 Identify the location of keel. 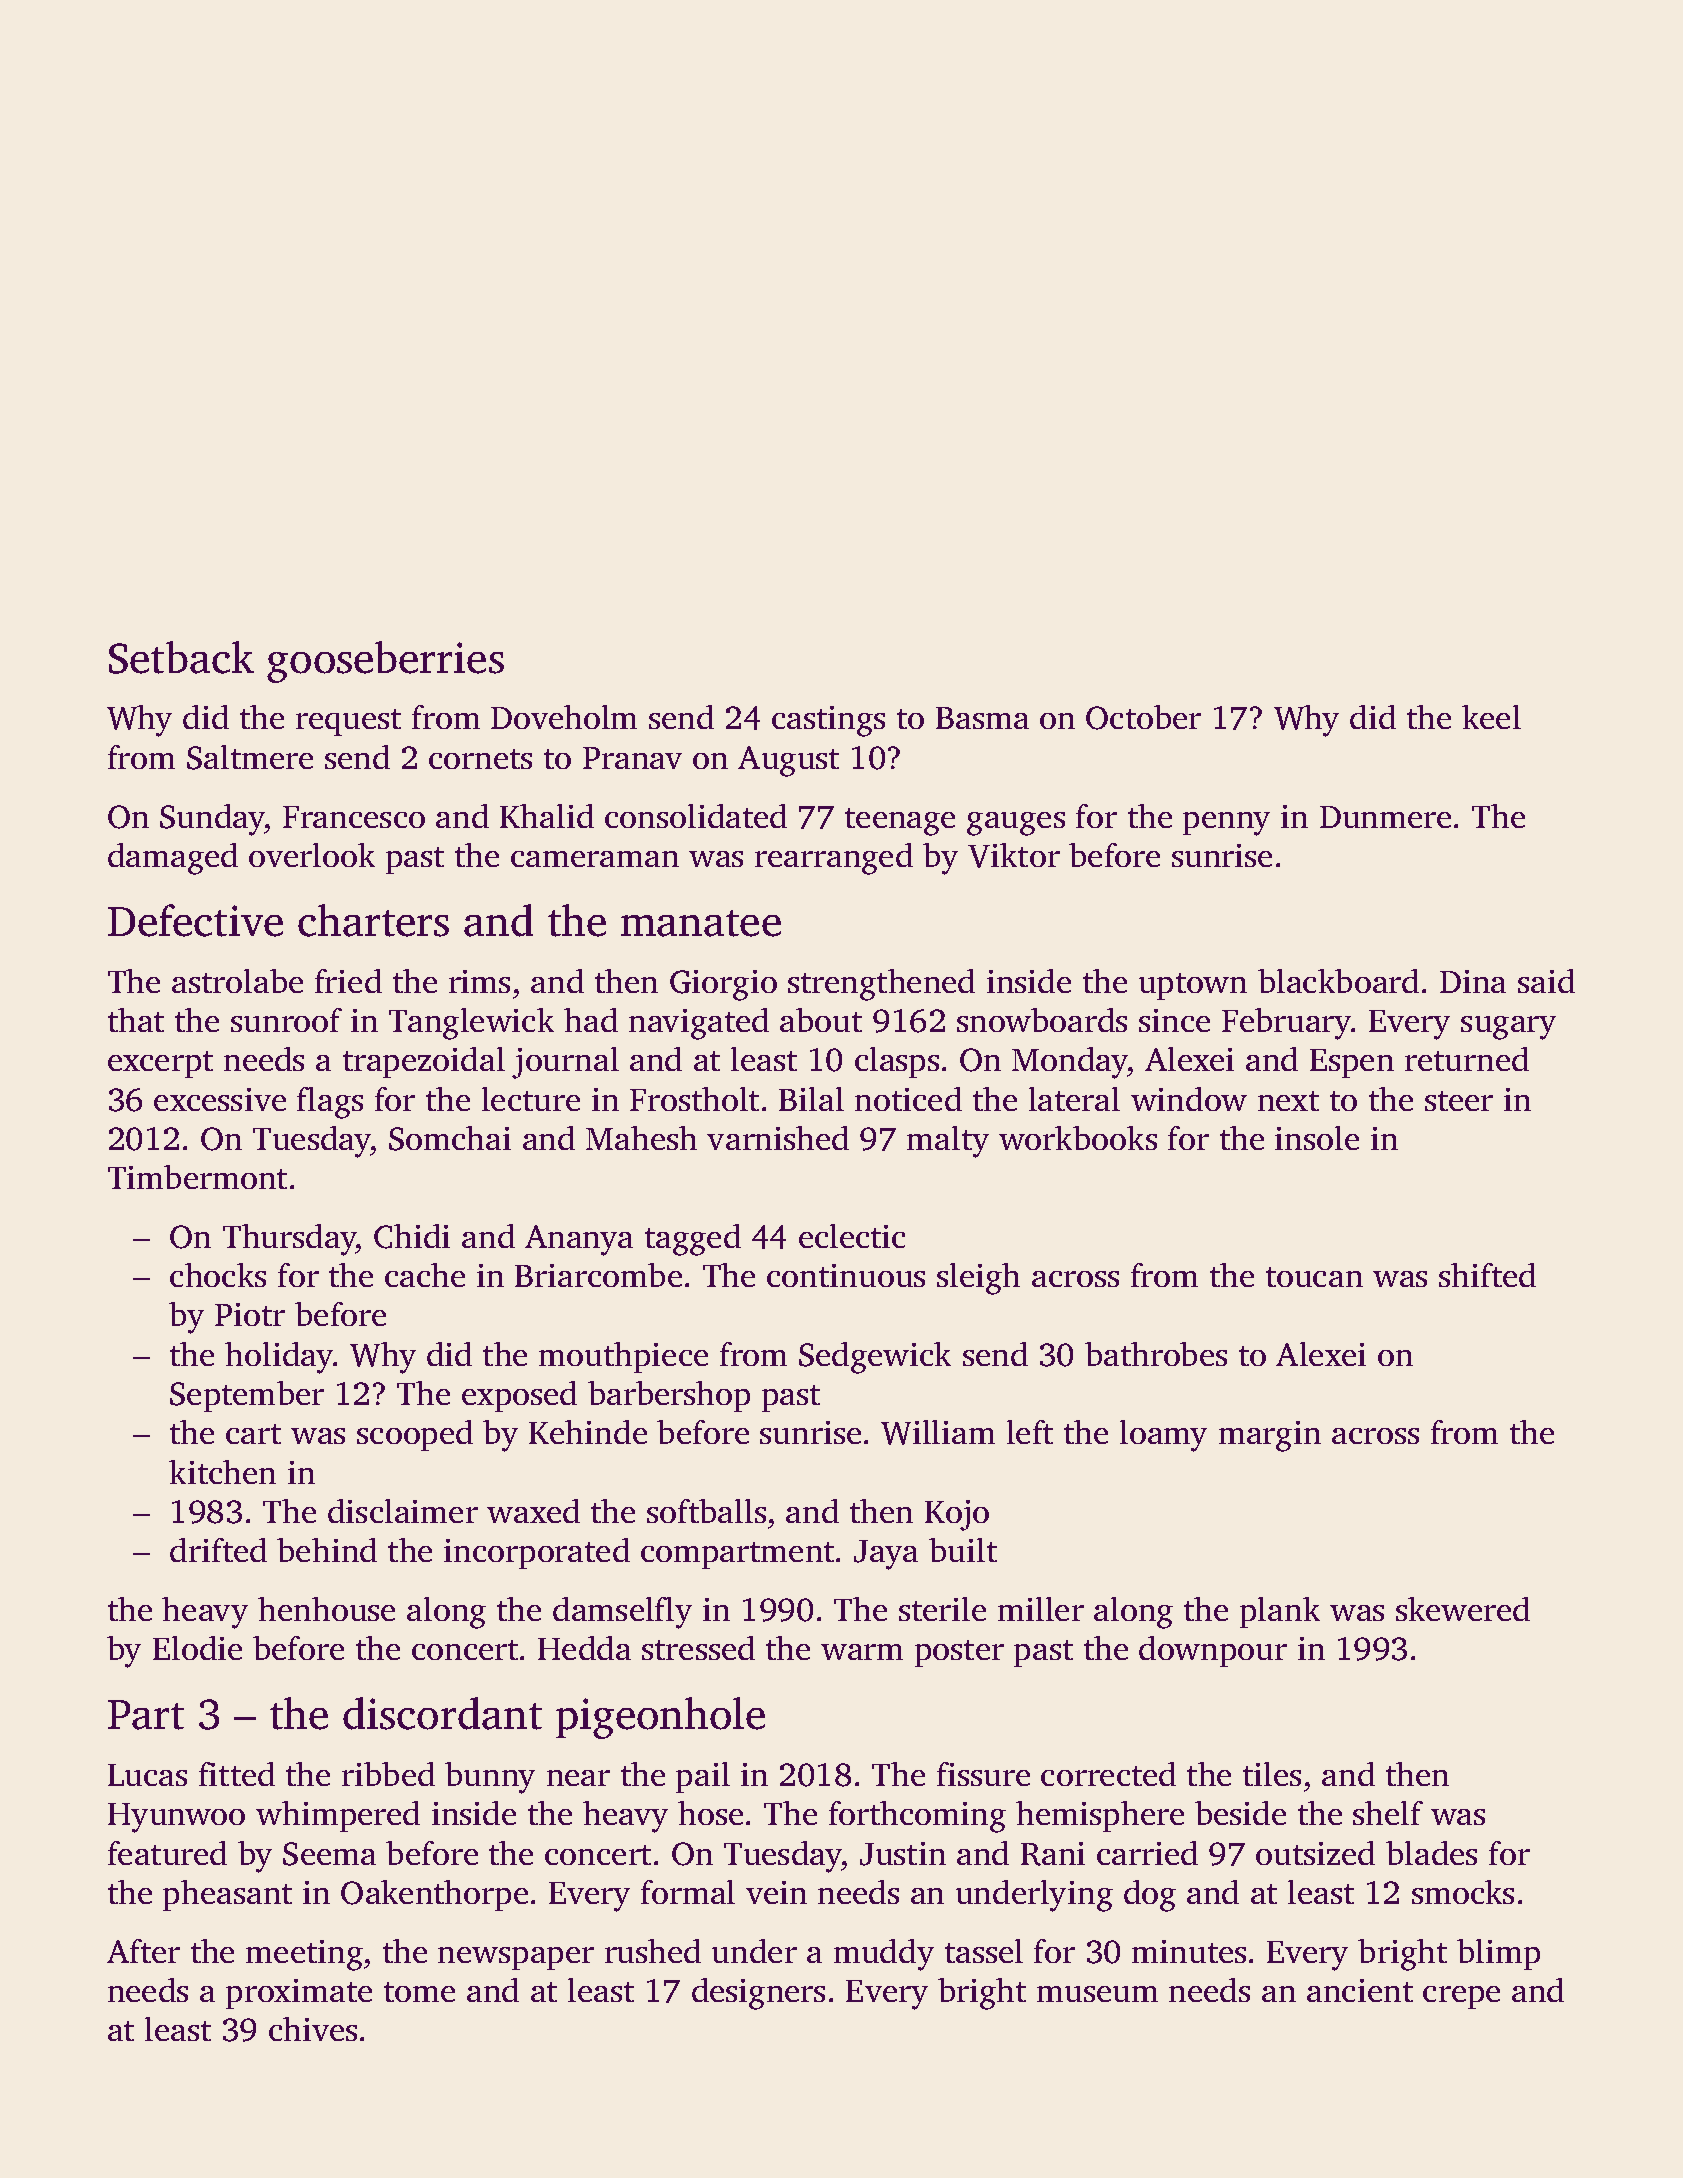
(1491, 717).
